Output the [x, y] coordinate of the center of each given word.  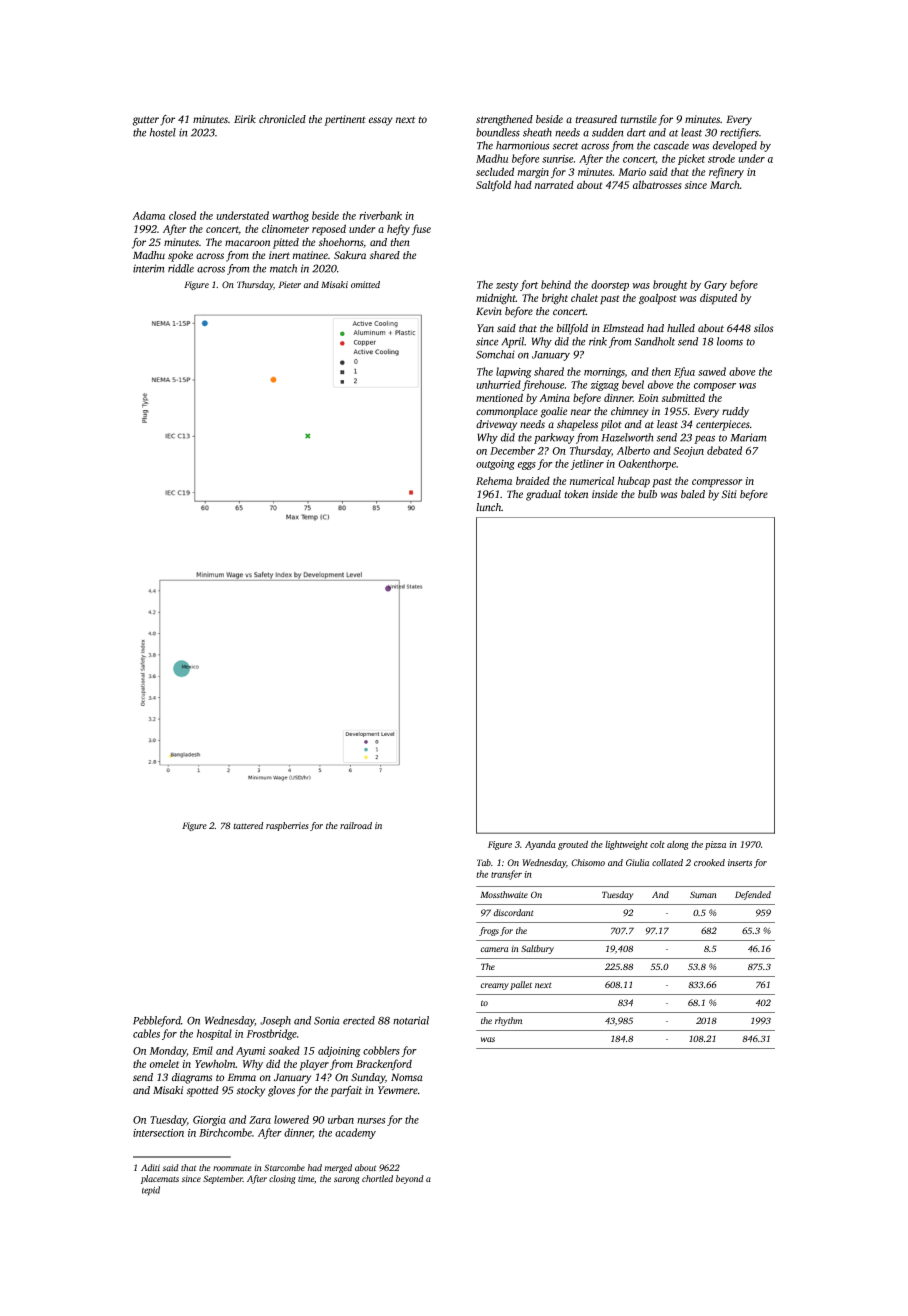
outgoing [495, 465]
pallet [521, 985]
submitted [683, 397]
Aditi [150, 1167]
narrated [554, 184]
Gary [715, 286]
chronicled [282, 119]
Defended [753, 895]
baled [693, 494]
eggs [527, 466]
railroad [356, 825]
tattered [248, 825]
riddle [181, 268]
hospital [214, 1034]
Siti [729, 494]
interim [149, 268]
